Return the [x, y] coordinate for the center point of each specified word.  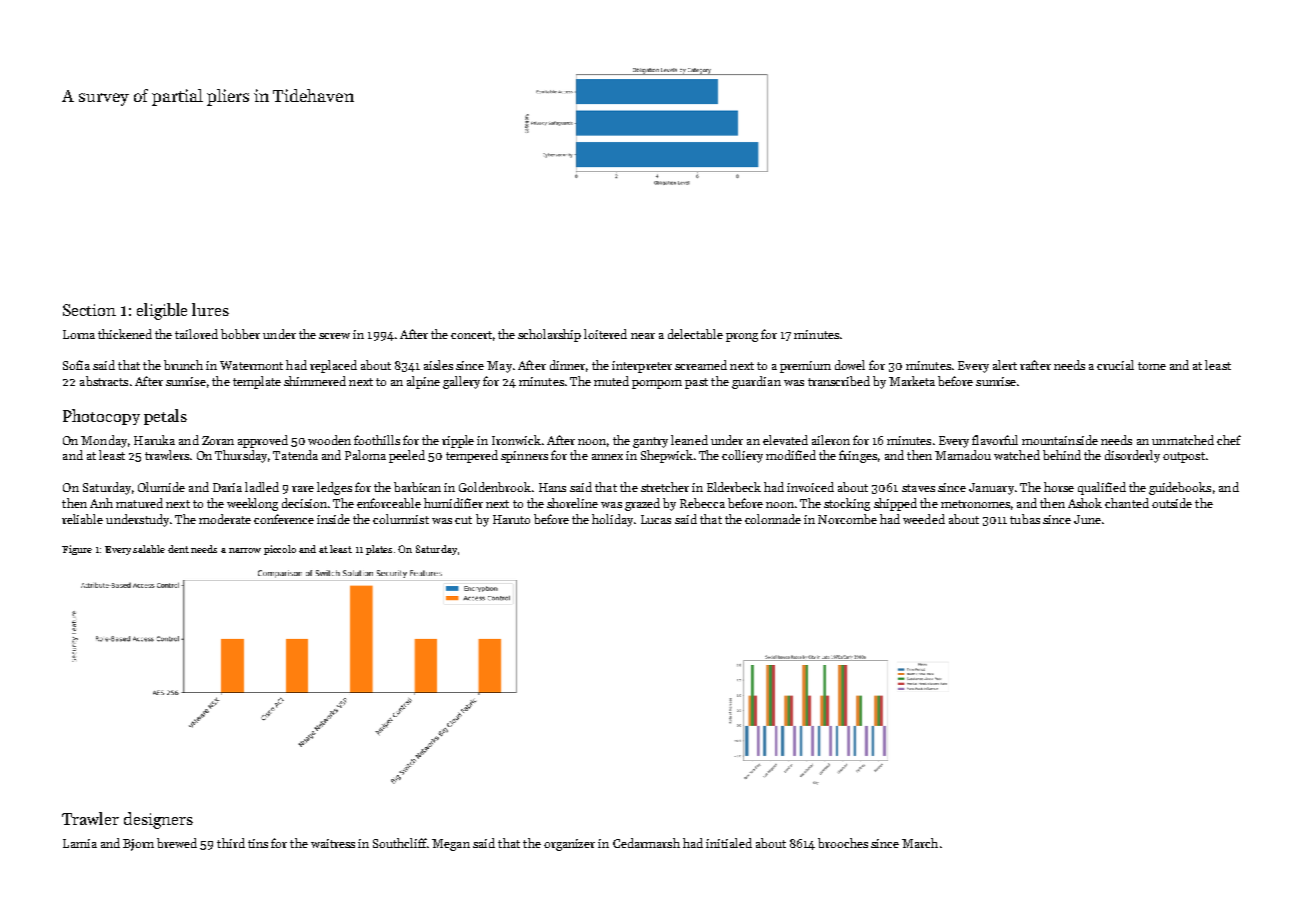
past [696, 383]
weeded [924, 519]
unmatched [1183, 440]
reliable [82, 519]
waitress [333, 843]
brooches [843, 843]
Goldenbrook [495, 487]
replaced [333, 366]
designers [158, 820]
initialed [729, 843]
